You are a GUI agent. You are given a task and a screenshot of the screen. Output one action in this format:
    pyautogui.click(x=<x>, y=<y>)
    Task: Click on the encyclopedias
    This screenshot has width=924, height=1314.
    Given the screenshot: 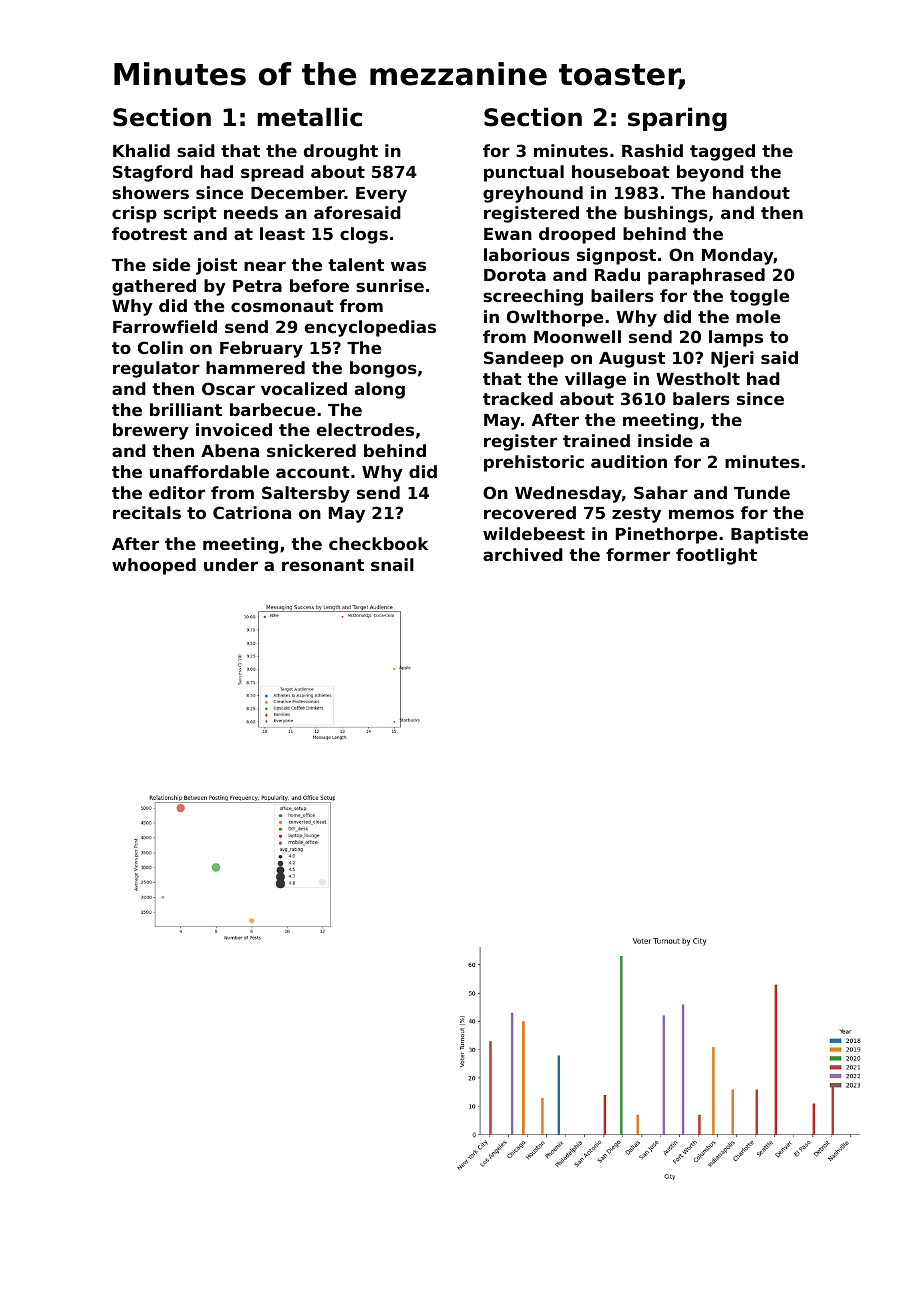 What is the action you would take?
    pyautogui.click(x=370, y=328)
